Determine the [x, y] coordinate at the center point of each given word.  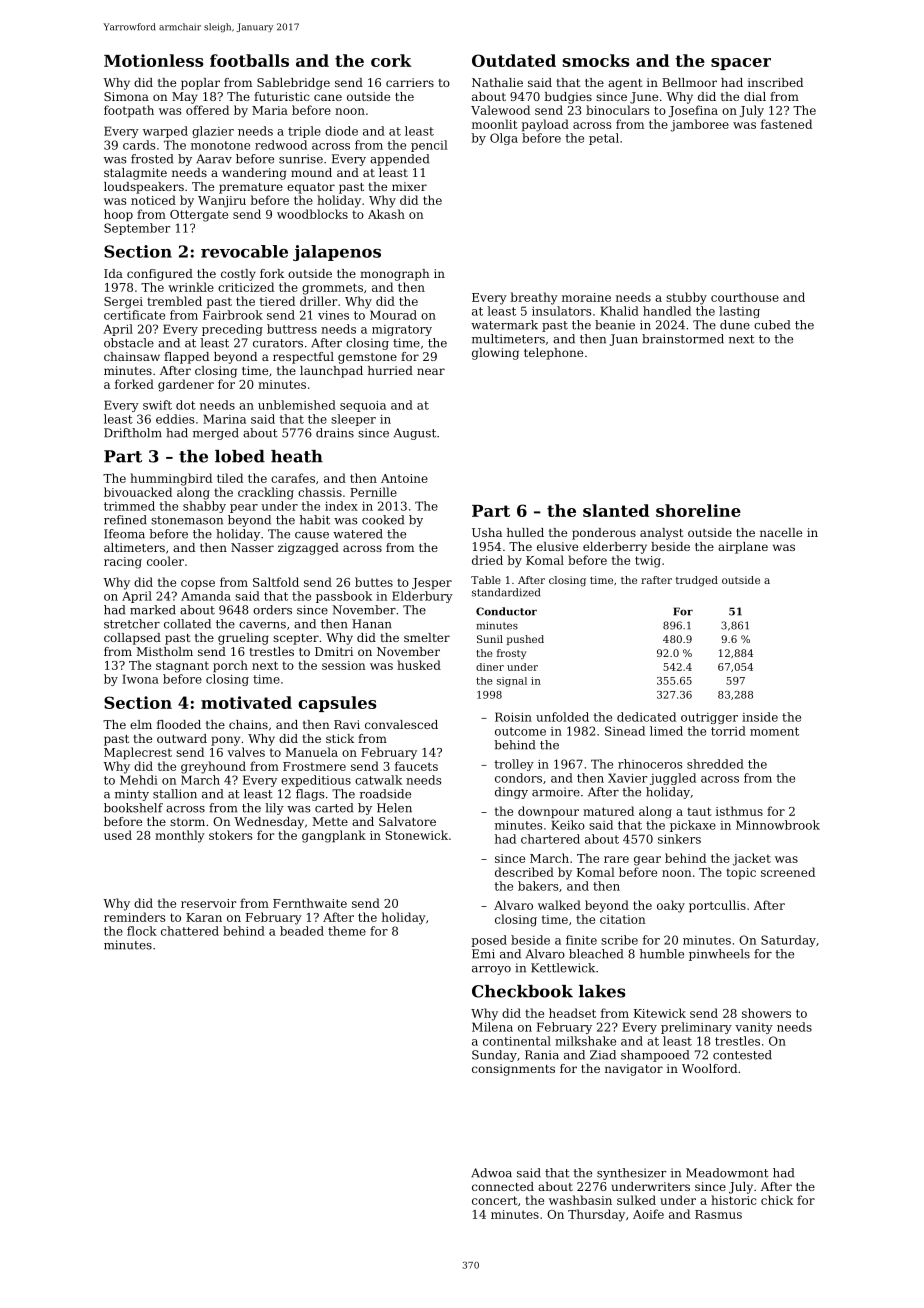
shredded [715, 764]
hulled [525, 532]
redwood [281, 145]
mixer [409, 186]
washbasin [580, 1200]
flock [142, 931]
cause [312, 535]
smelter [427, 637]
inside [760, 717]
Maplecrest [138, 753]
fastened [786, 124]
